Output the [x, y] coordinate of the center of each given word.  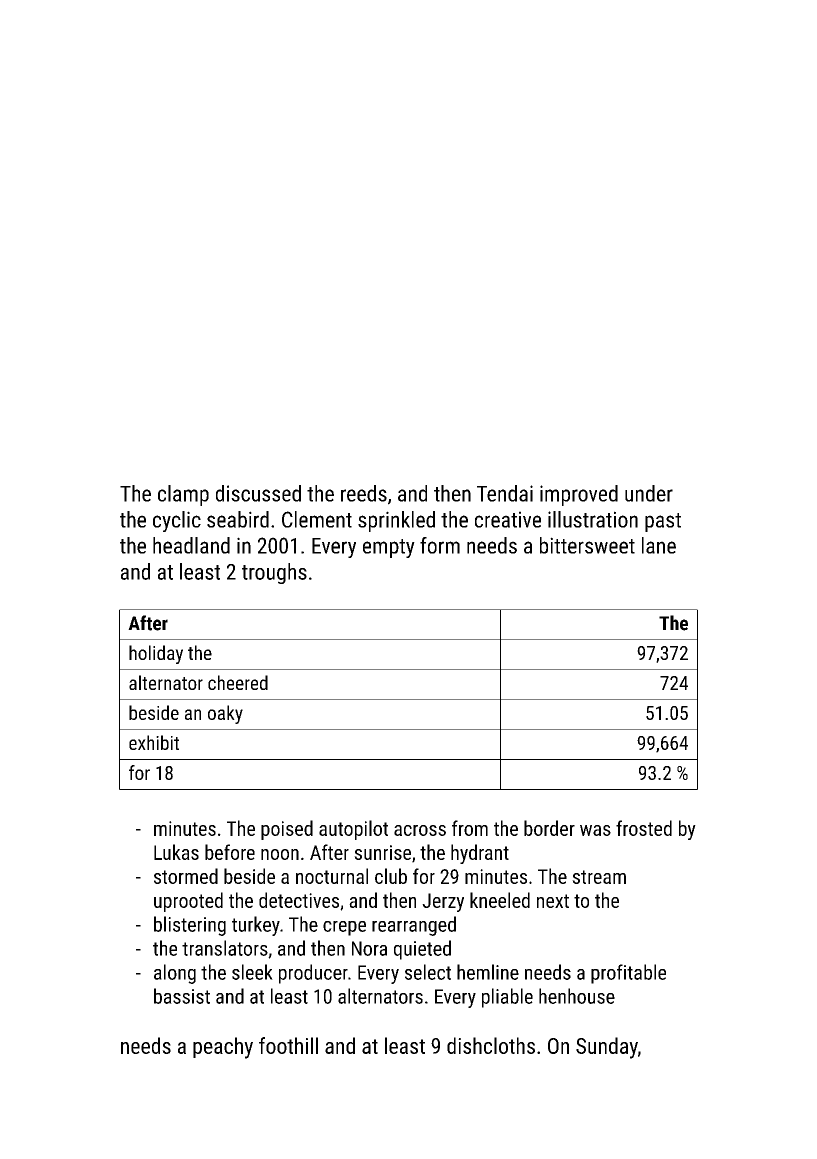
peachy [223, 1048]
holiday [156, 654]
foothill [288, 1045]
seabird [238, 519]
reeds [364, 493]
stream [599, 877]
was [595, 830]
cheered [238, 682]
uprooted [188, 902]
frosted [644, 828]
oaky [225, 714]
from [470, 828]
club [391, 876]
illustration [593, 519]
